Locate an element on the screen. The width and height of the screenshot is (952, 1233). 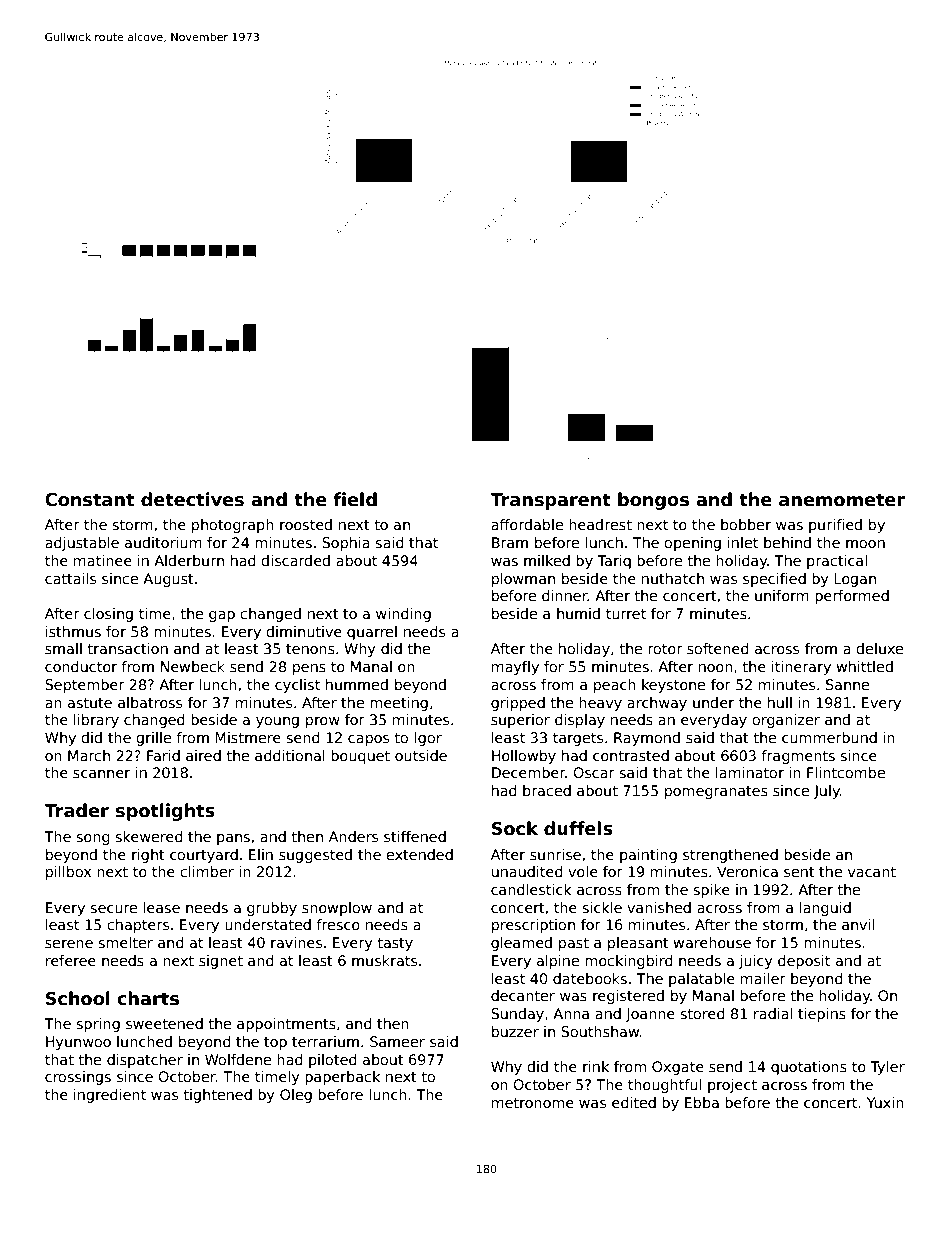
gripped is located at coordinates (518, 704).
